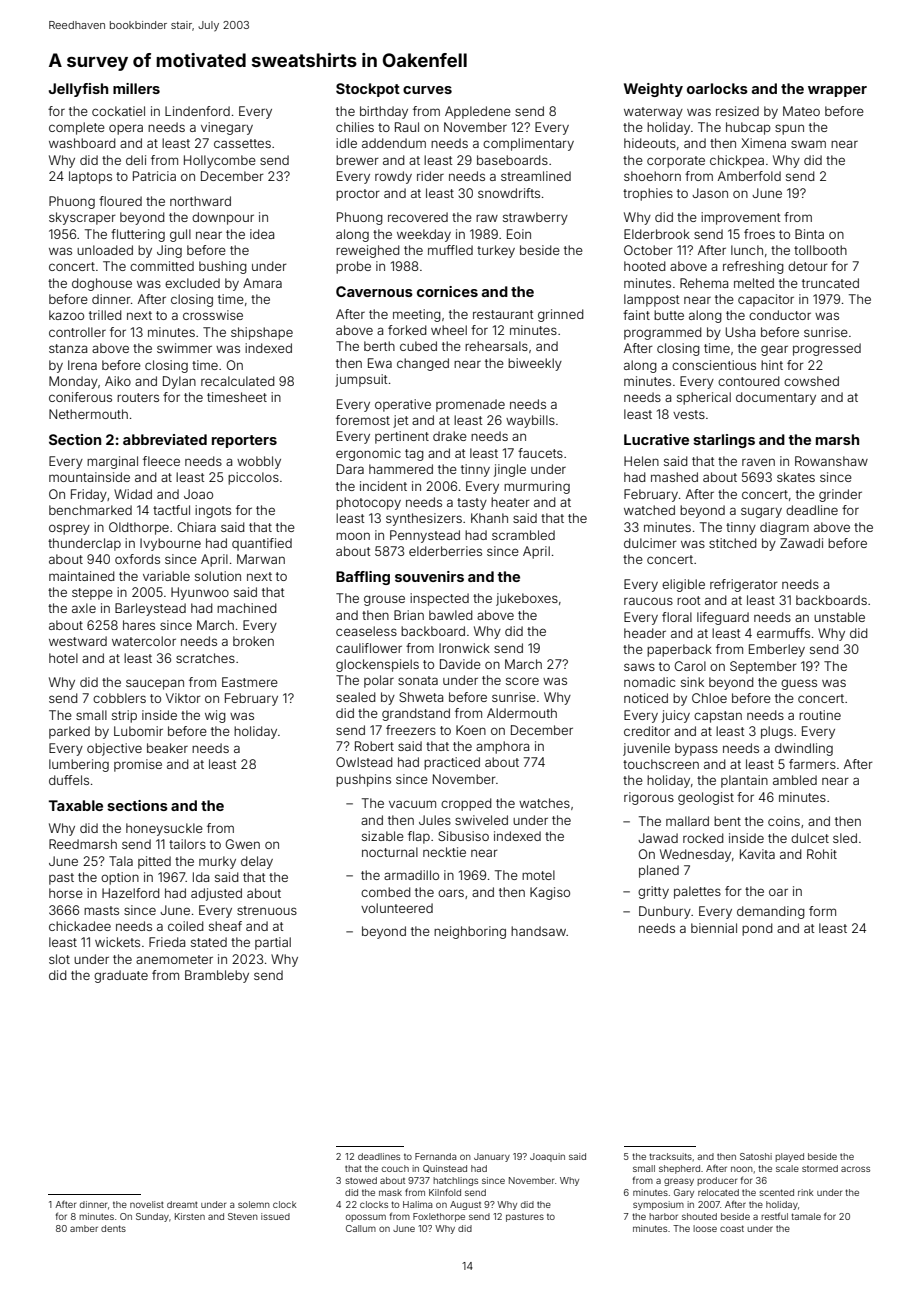  What do you see at coordinates (478, 112) in the screenshot?
I see `Appledene` at bounding box center [478, 112].
